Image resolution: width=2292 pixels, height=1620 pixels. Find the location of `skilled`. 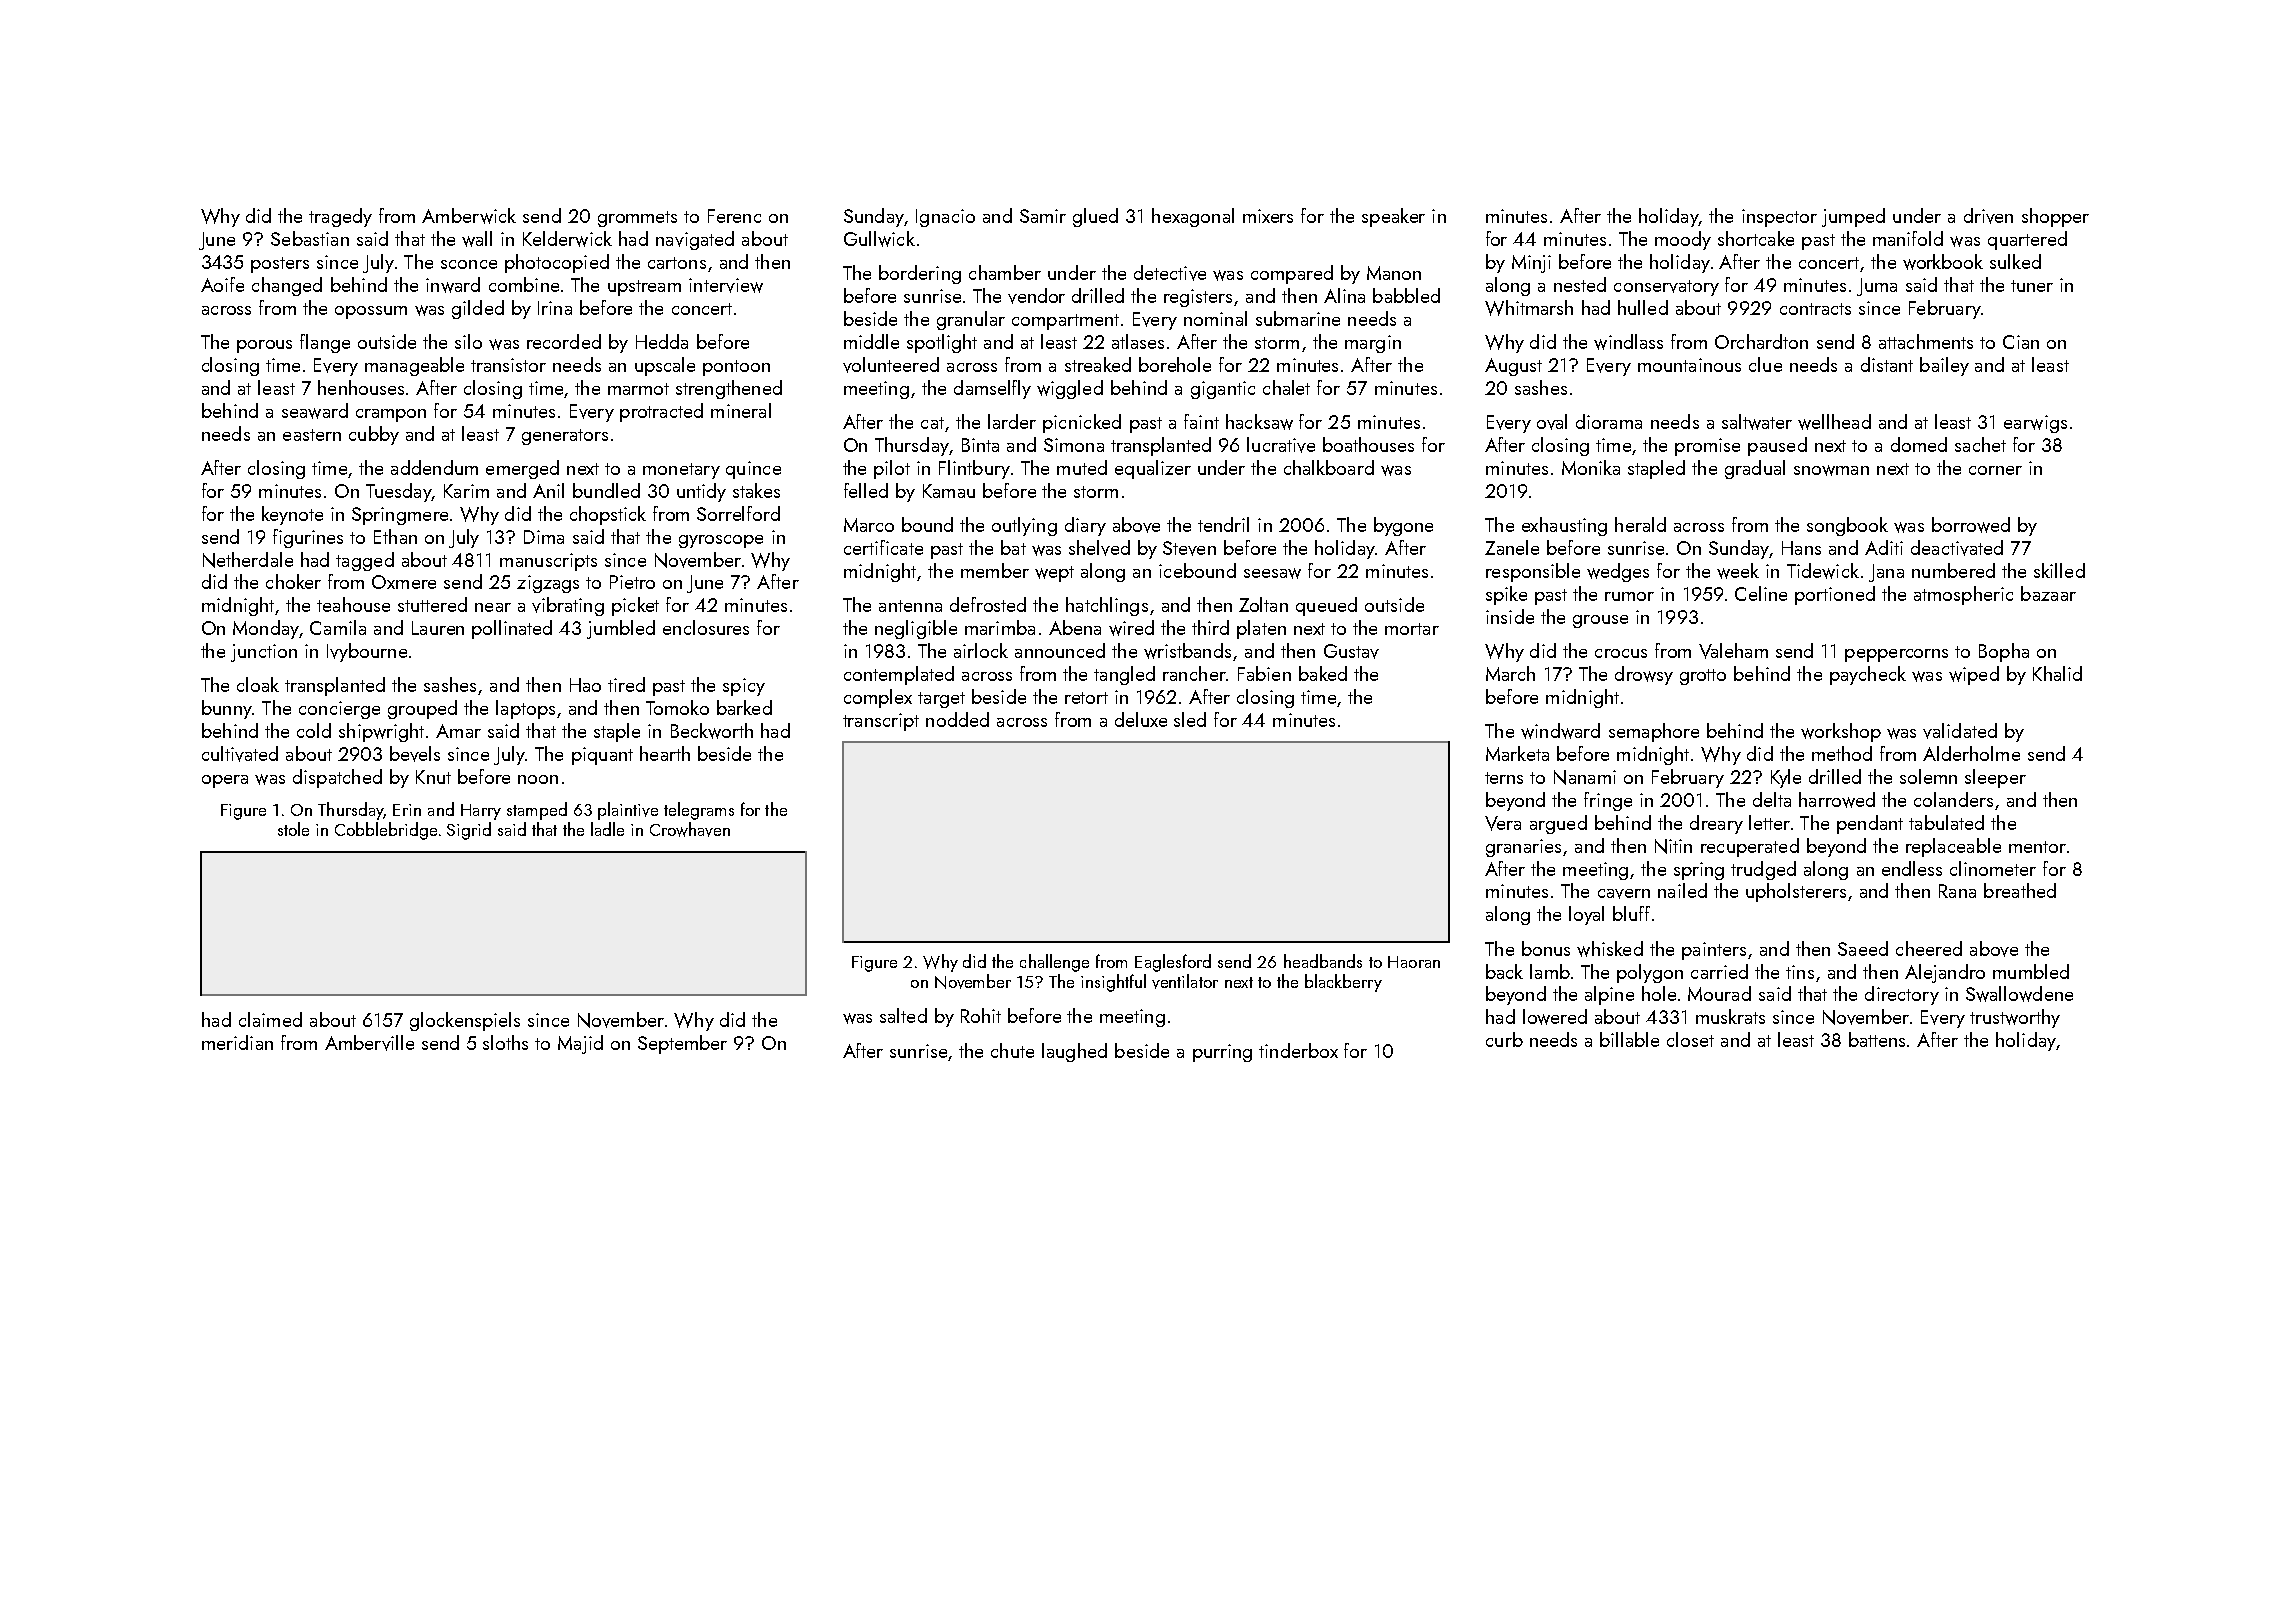

skilled is located at coordinates (2059, 570).
